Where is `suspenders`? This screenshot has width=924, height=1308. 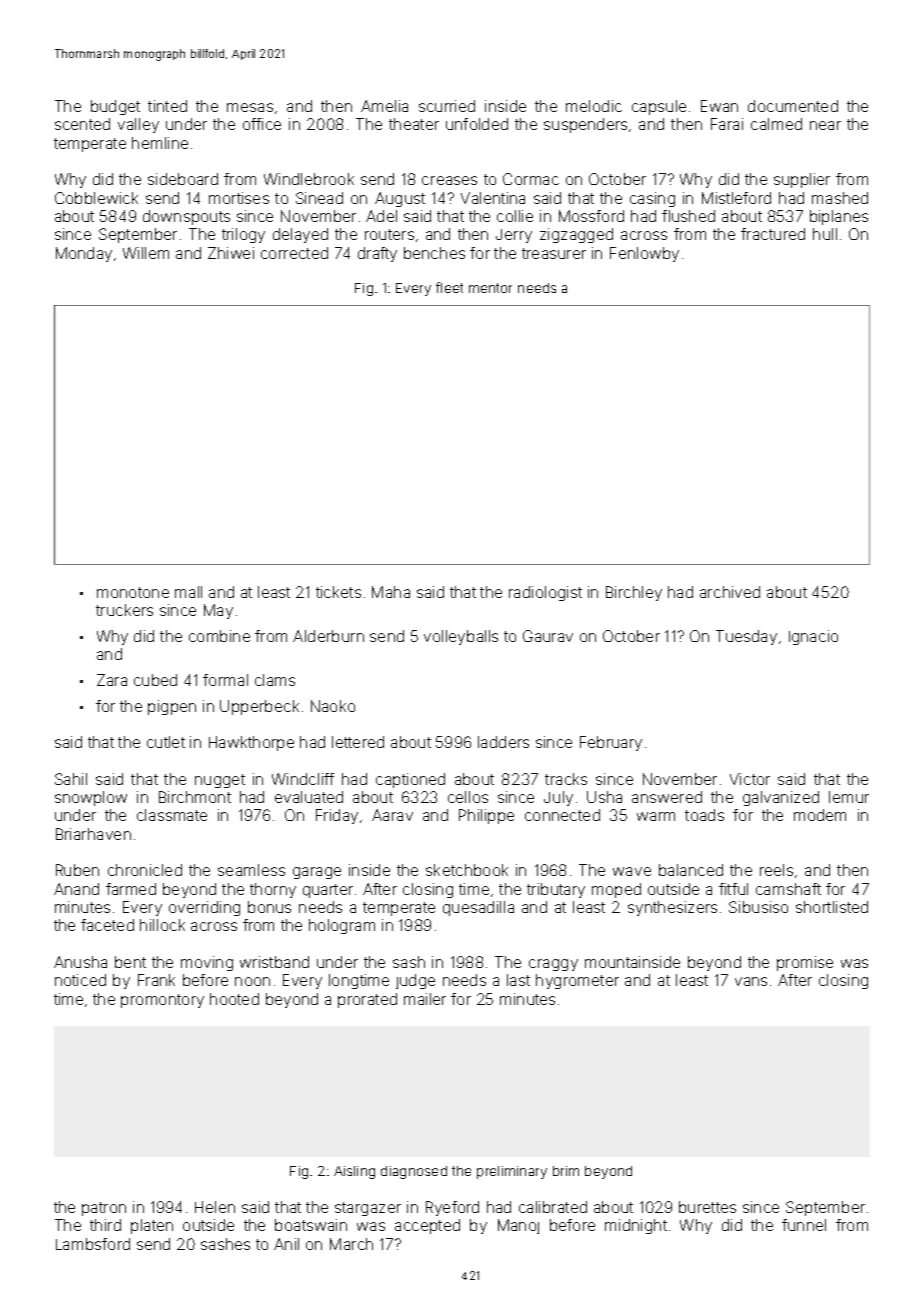
suspenders is located at coordinates (585, 125).
